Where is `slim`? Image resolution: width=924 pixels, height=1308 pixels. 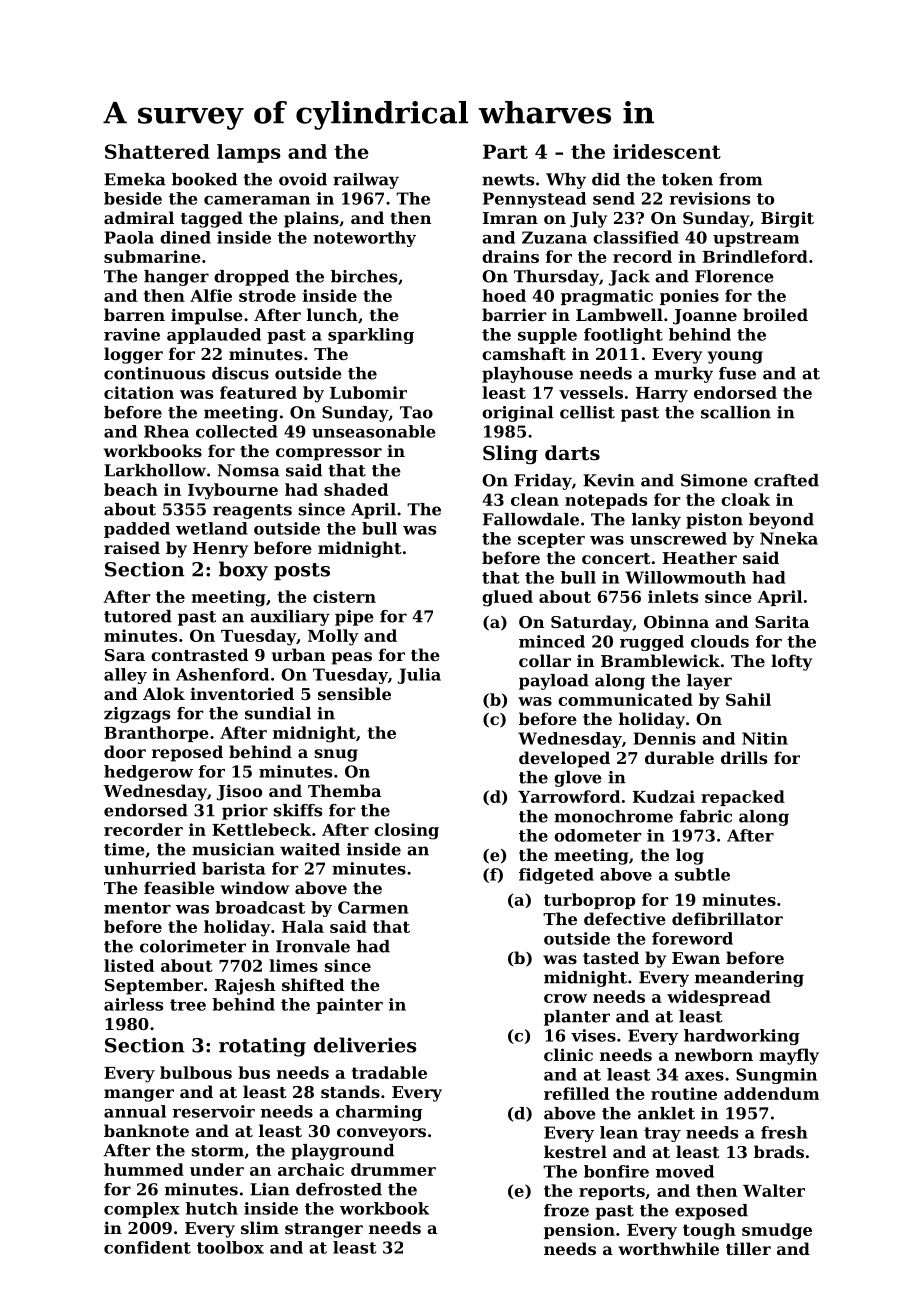
slim is located at coordinates (260, 1227).
